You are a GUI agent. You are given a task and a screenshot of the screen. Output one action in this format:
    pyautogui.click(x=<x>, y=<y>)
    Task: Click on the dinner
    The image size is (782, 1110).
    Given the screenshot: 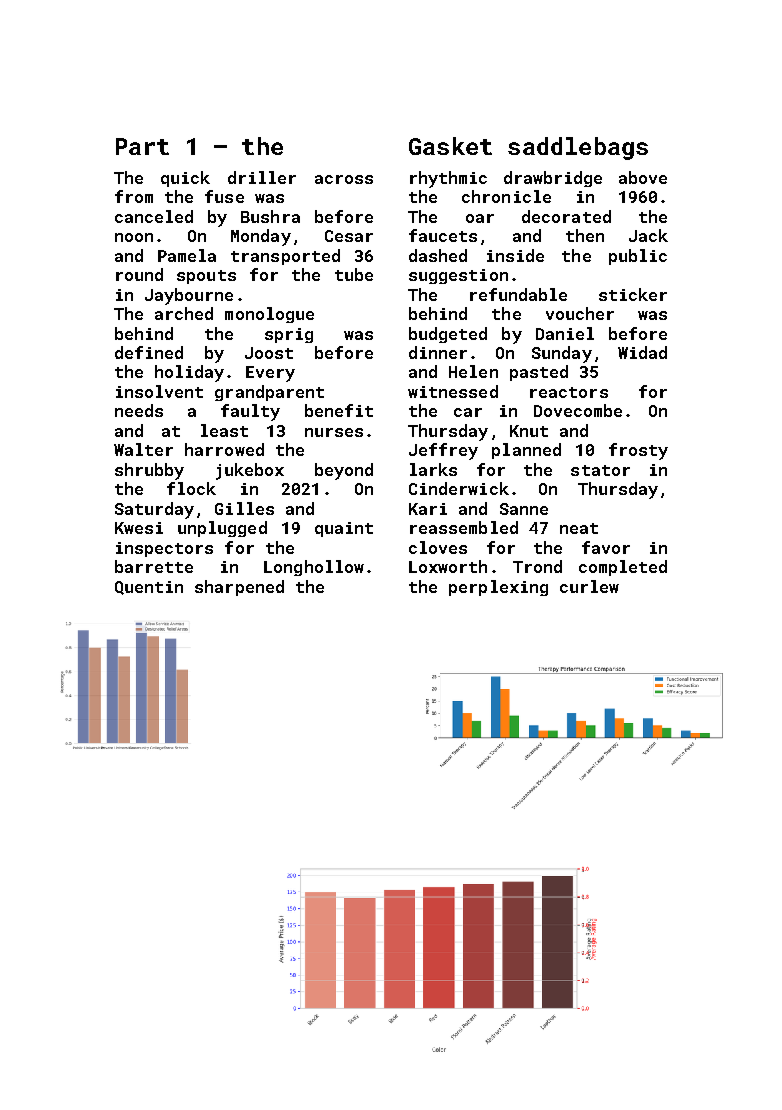 What is the action you would take?
    pyautogui.click(x=438, y=352)
